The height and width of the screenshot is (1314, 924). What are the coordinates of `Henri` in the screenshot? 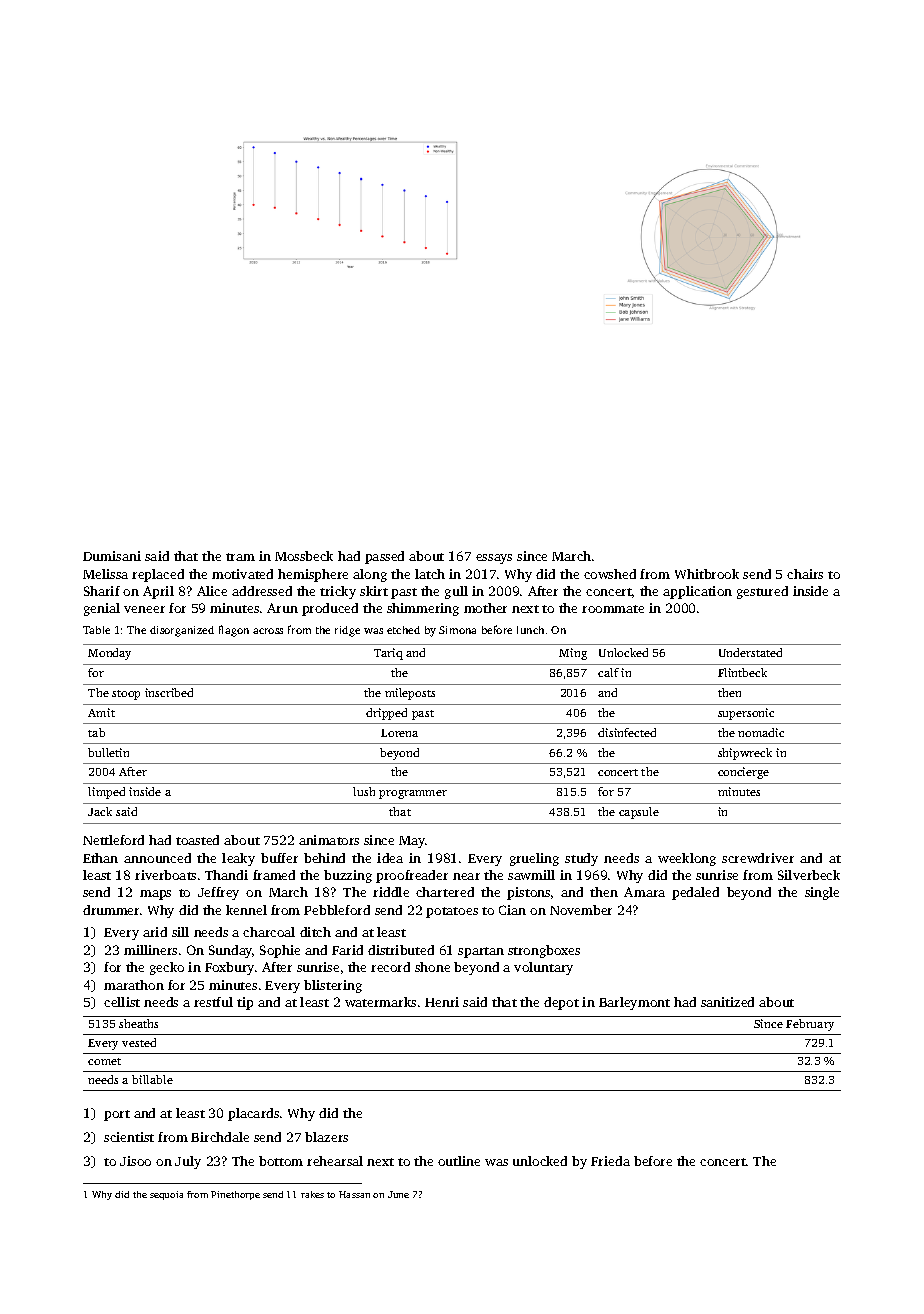 It's located at (442, 1002).
